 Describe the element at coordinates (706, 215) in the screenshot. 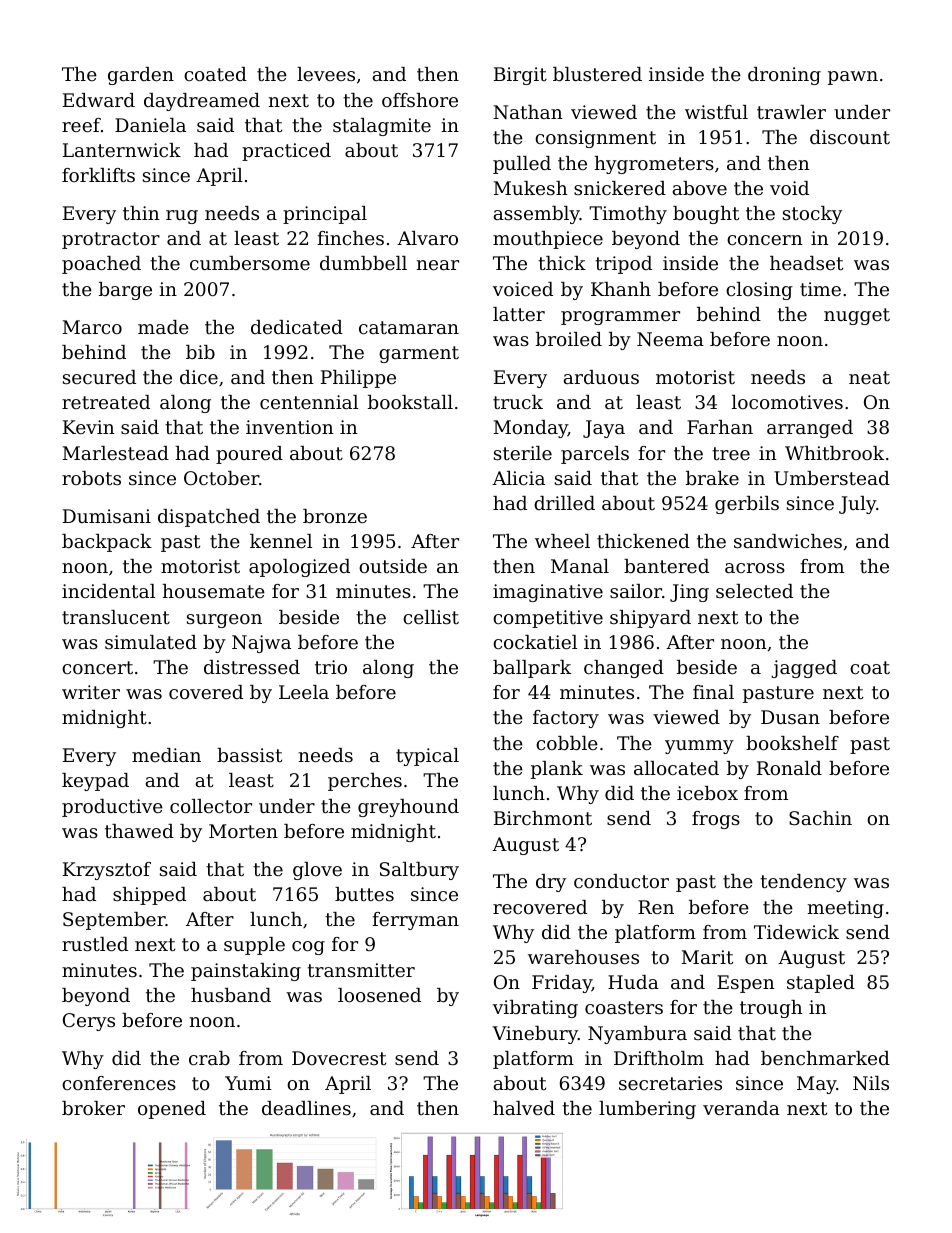

I see `bought` at that location.
